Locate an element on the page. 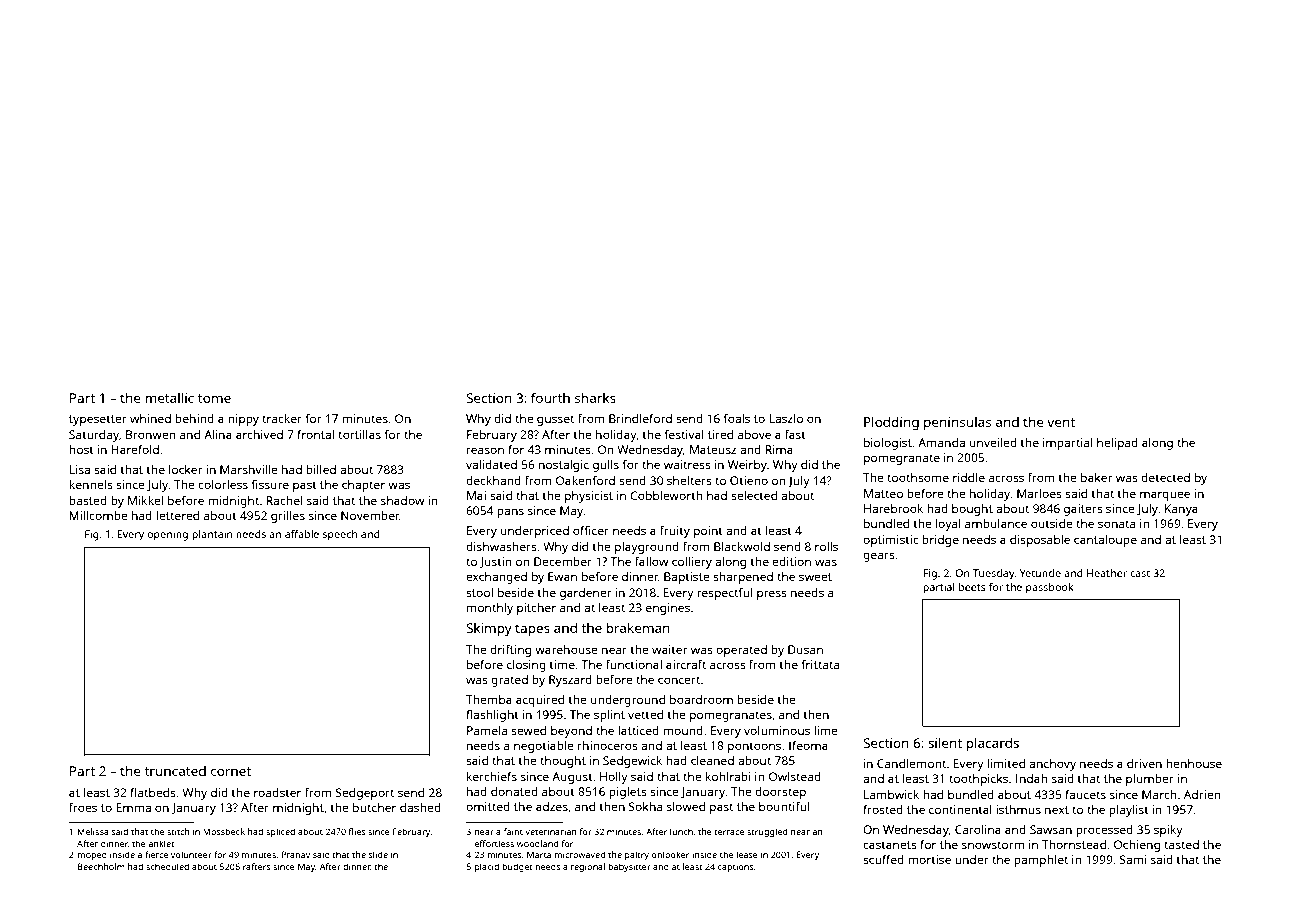  baker is located at coordinates (1097, 477).
